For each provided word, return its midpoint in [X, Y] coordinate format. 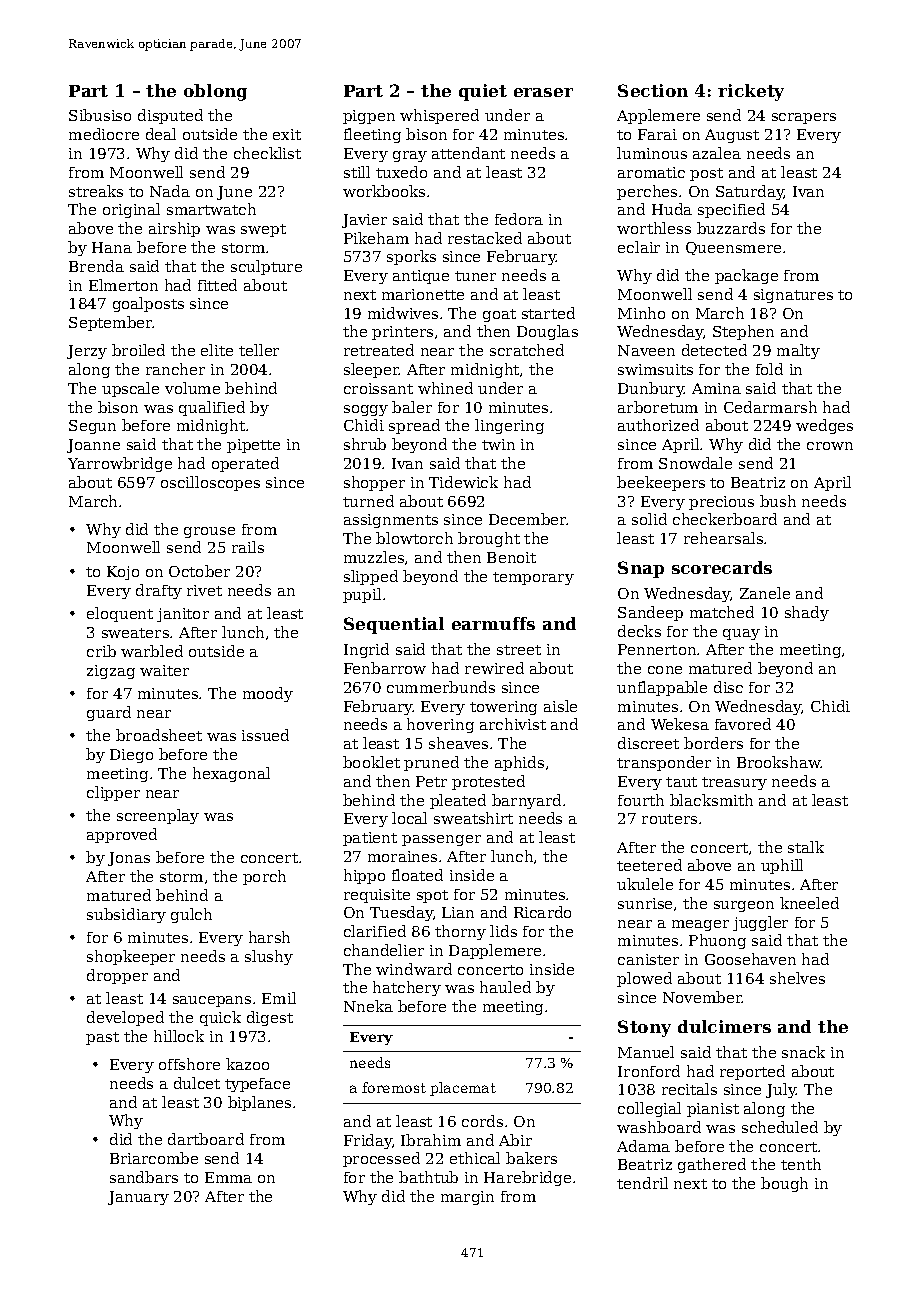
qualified [212, 408]
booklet [371, 762]
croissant [378, 388]
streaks [96, 191]
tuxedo [401, 172]
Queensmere [733, 248]
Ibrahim [431, 1140]
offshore [189, 1064]
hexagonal [231, 774]
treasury [734, 783]
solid [649, 519]
